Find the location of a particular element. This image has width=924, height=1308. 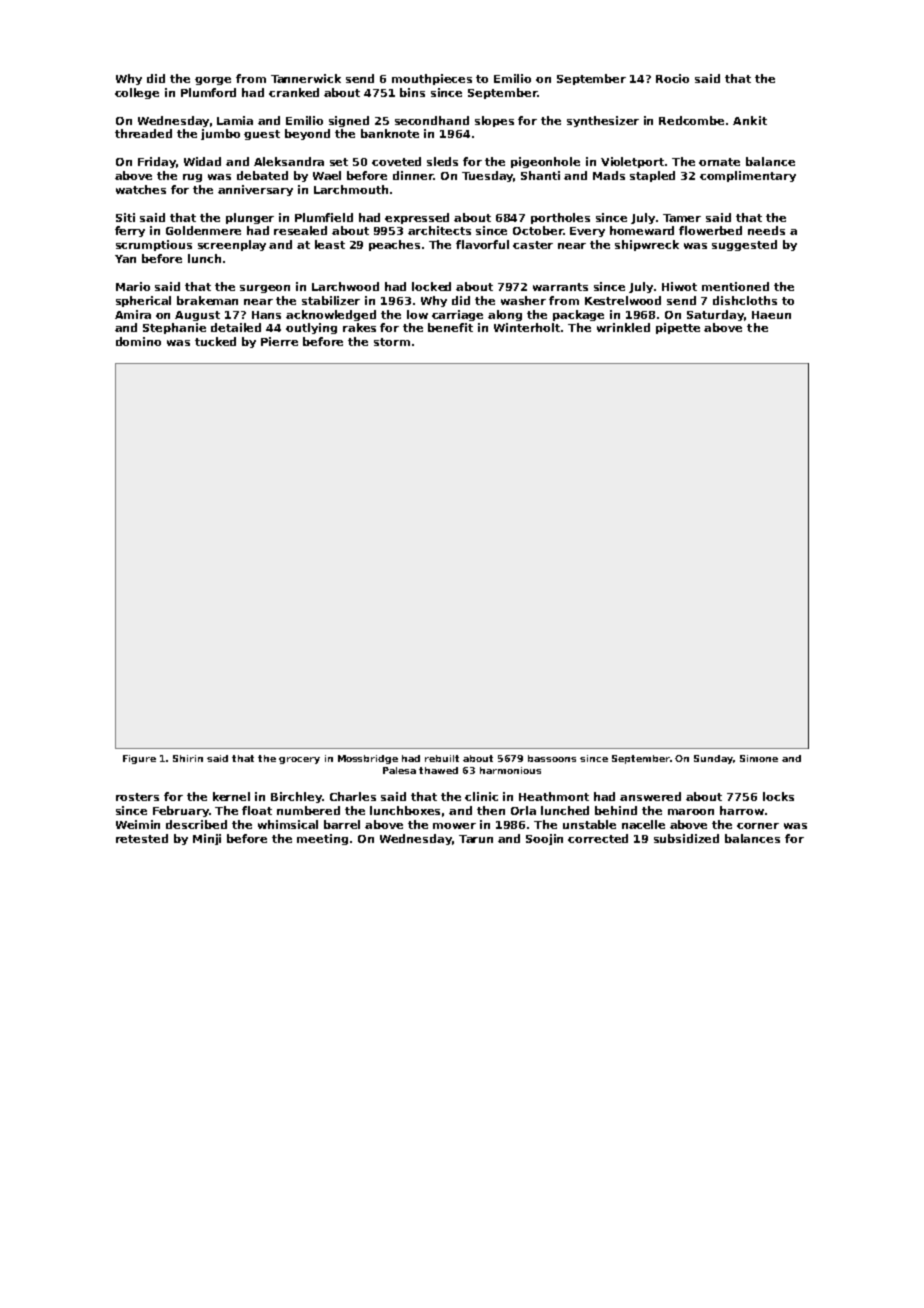

corner is located at coordinates (758, 826).
